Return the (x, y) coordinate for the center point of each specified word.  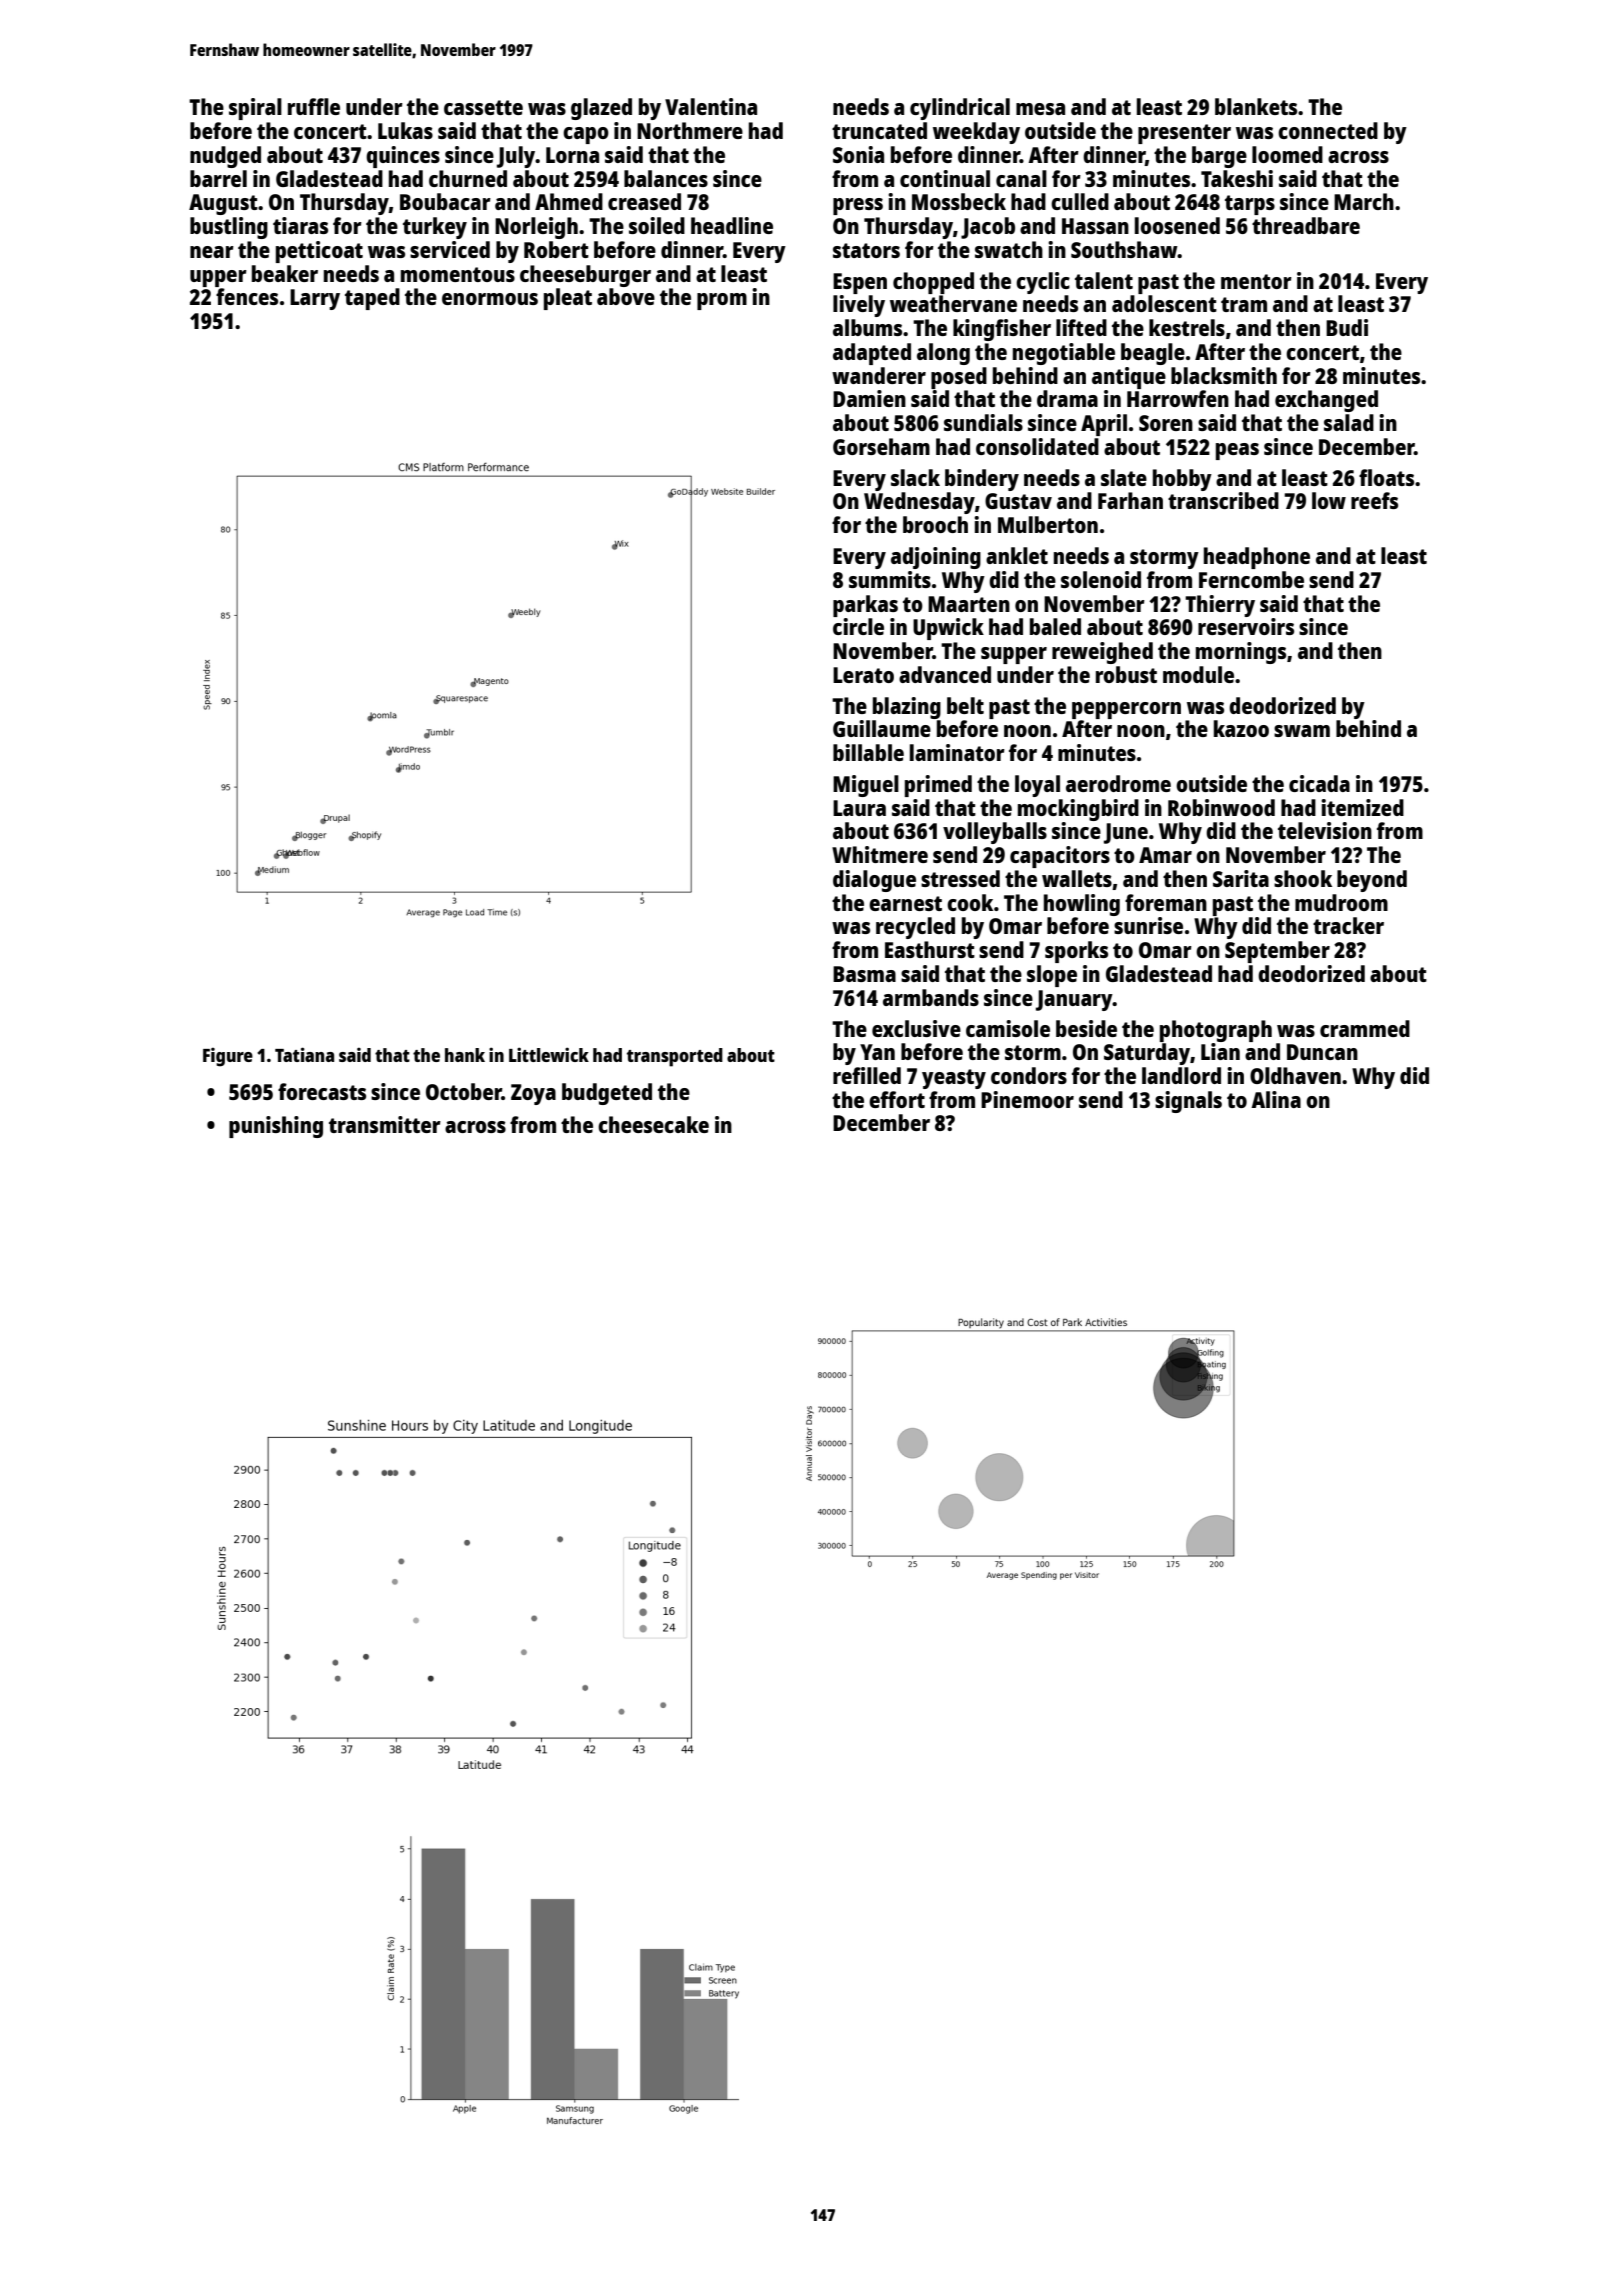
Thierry (1220, 606)
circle (858, 626)
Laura (859, 808)
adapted (872, 354)
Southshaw (1124, 249)
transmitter (385, 1124)
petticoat (319, 252)
